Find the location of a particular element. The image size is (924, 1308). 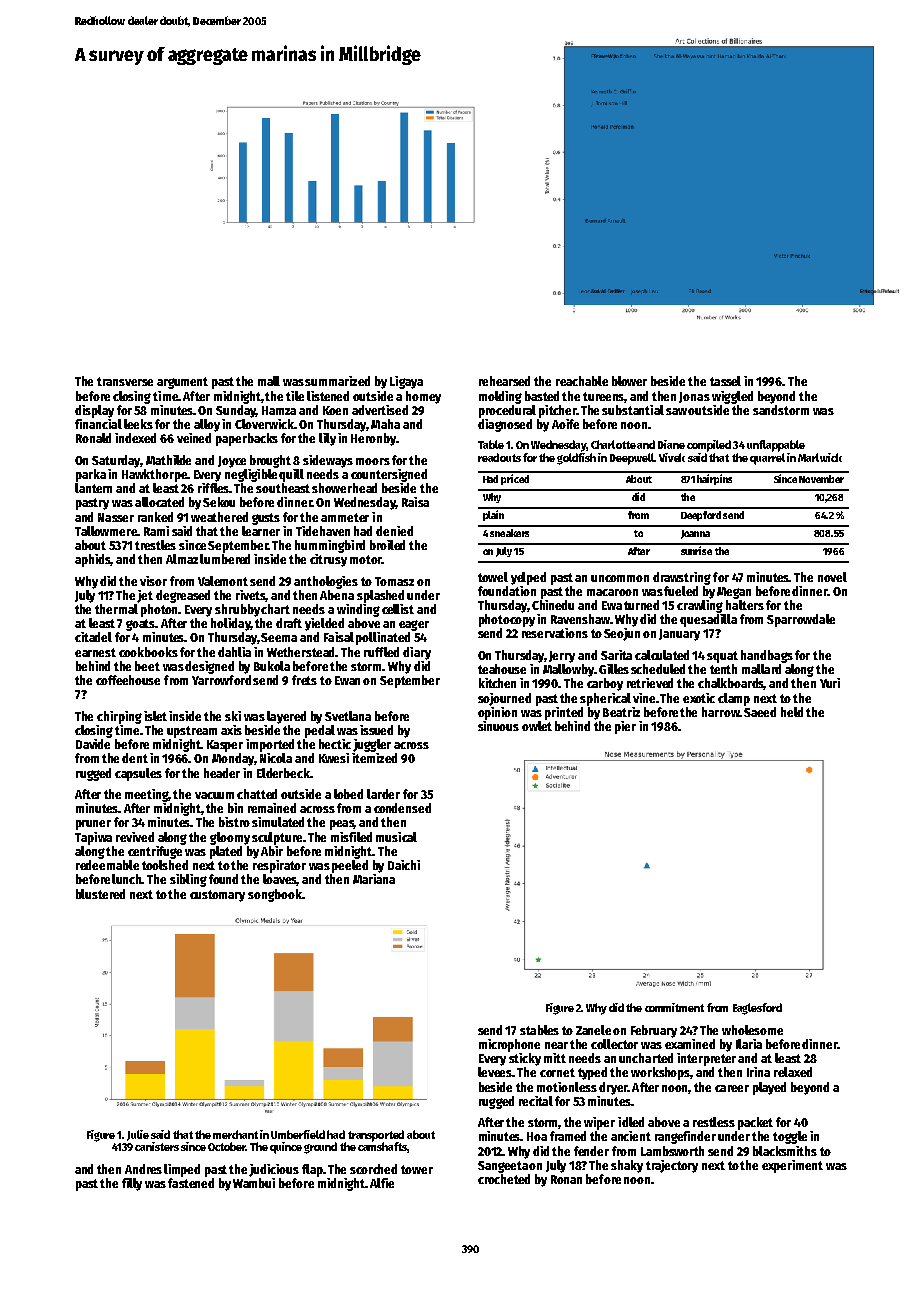

Zanele is located at coordinates (593, 1030).
